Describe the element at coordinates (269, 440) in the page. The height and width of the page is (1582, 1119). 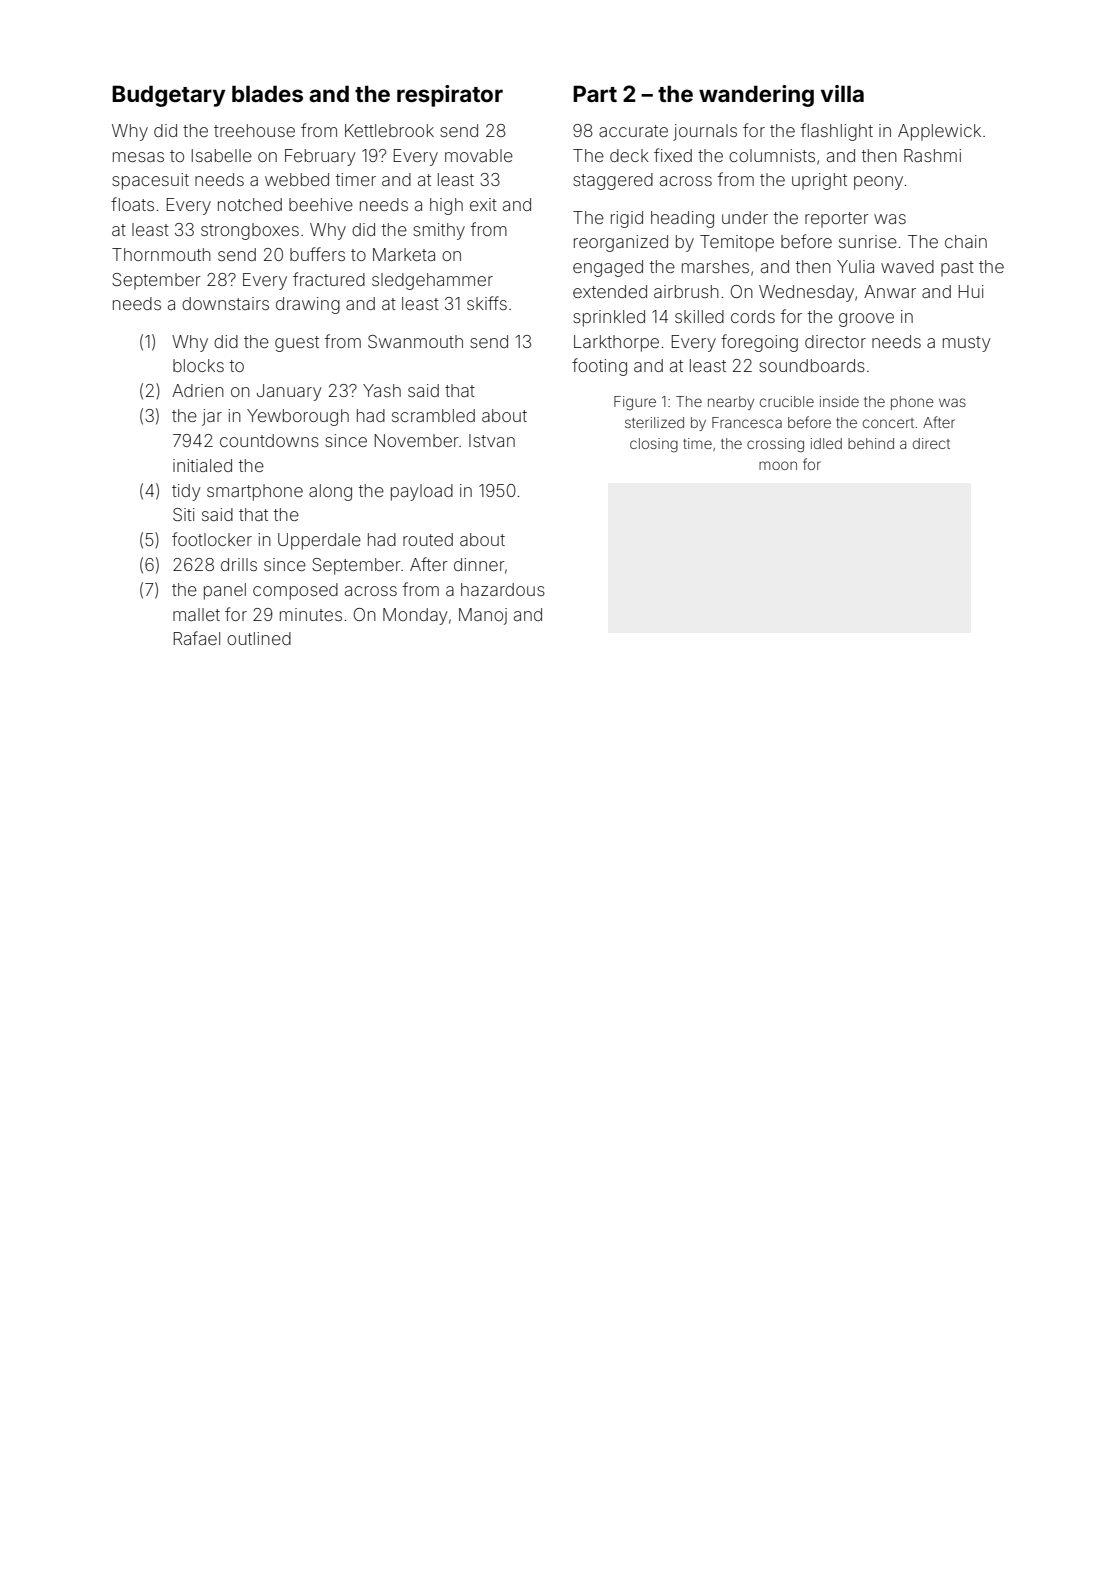
I see `countdowns` at that location.
